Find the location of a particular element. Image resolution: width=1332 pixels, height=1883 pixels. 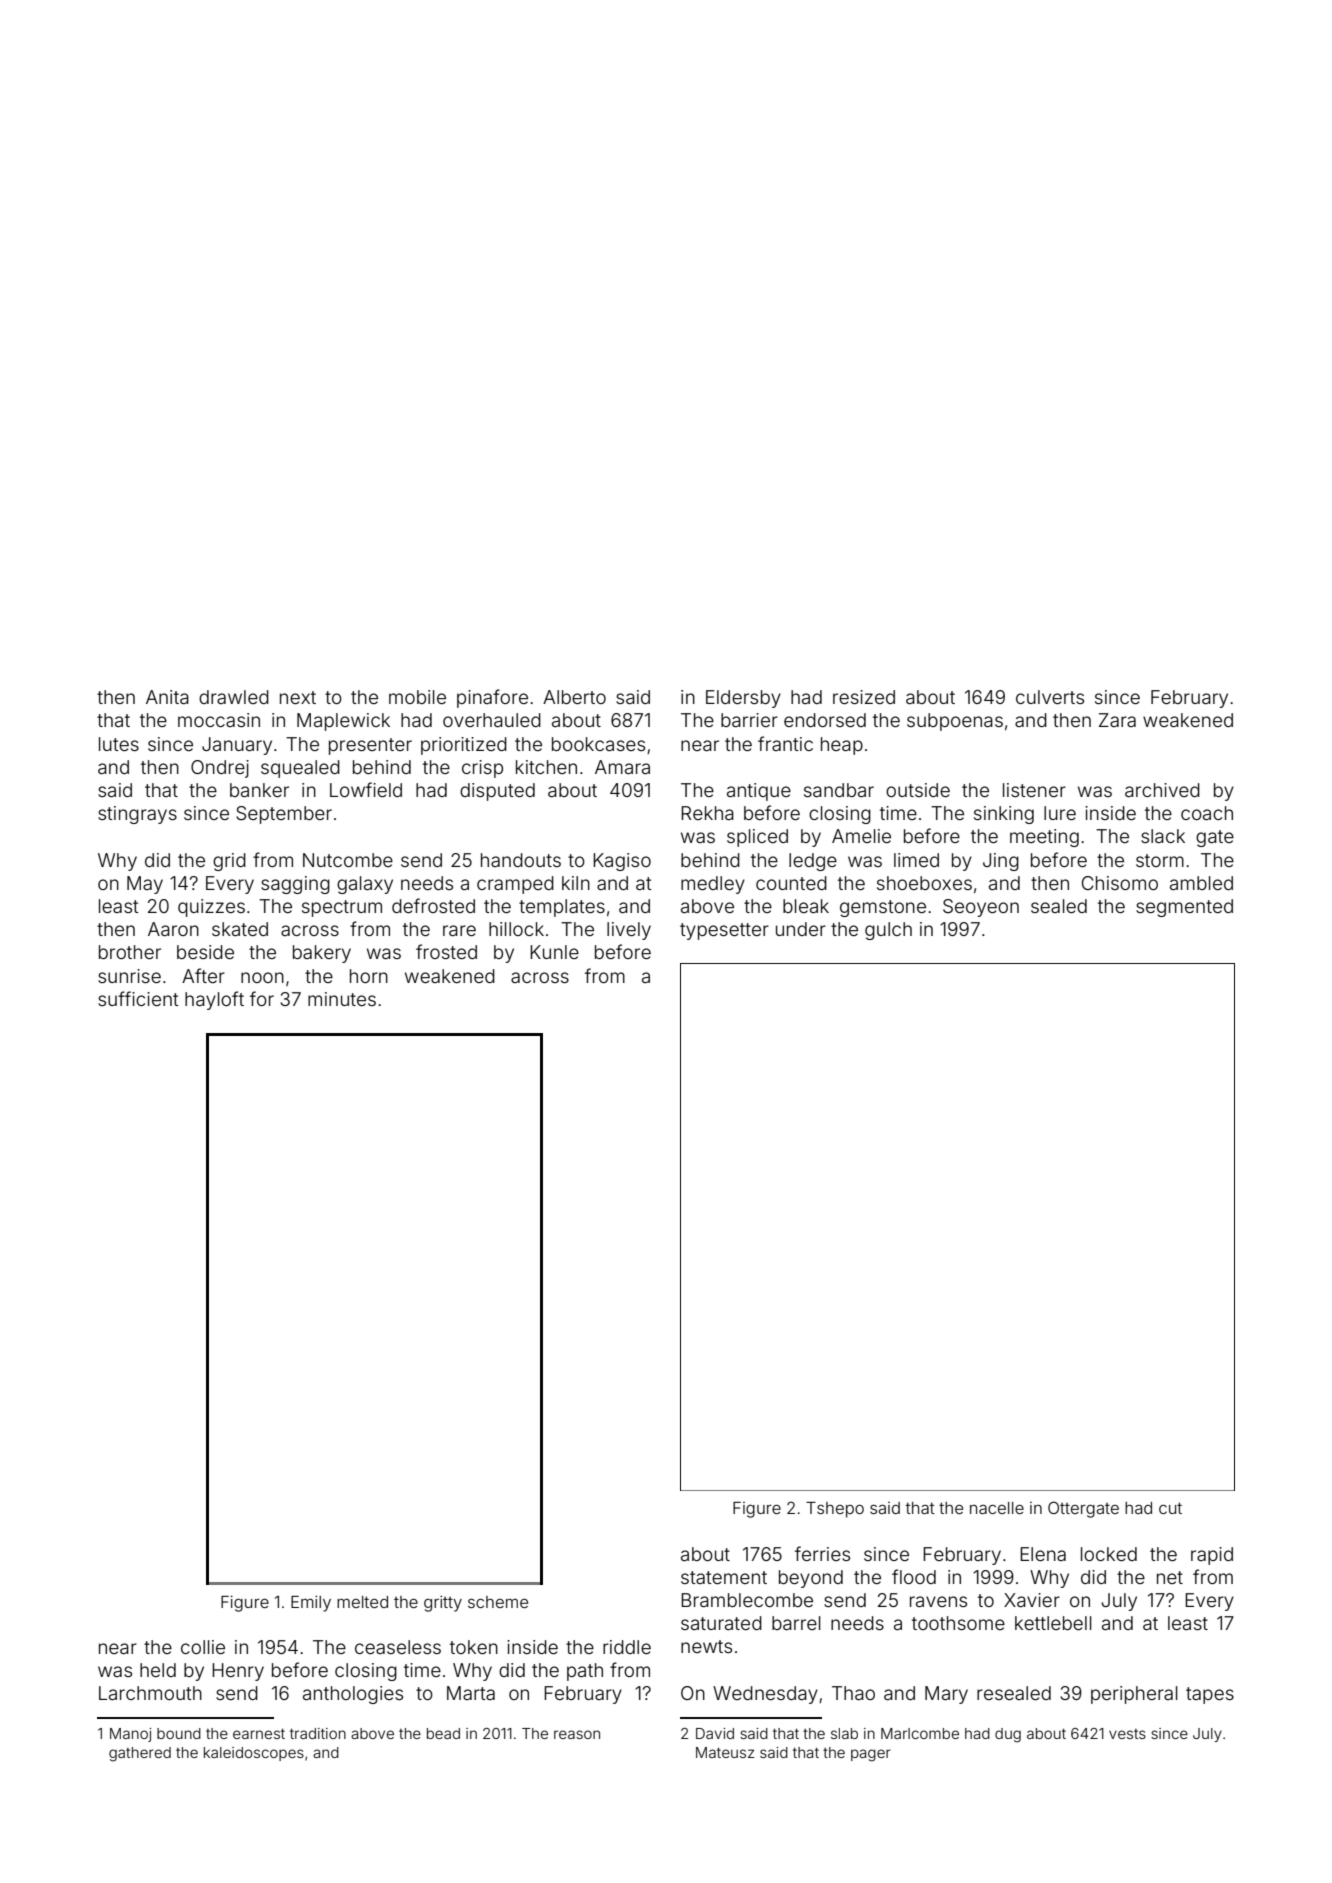

Tshepo is located at coordinates (835, 1510).
